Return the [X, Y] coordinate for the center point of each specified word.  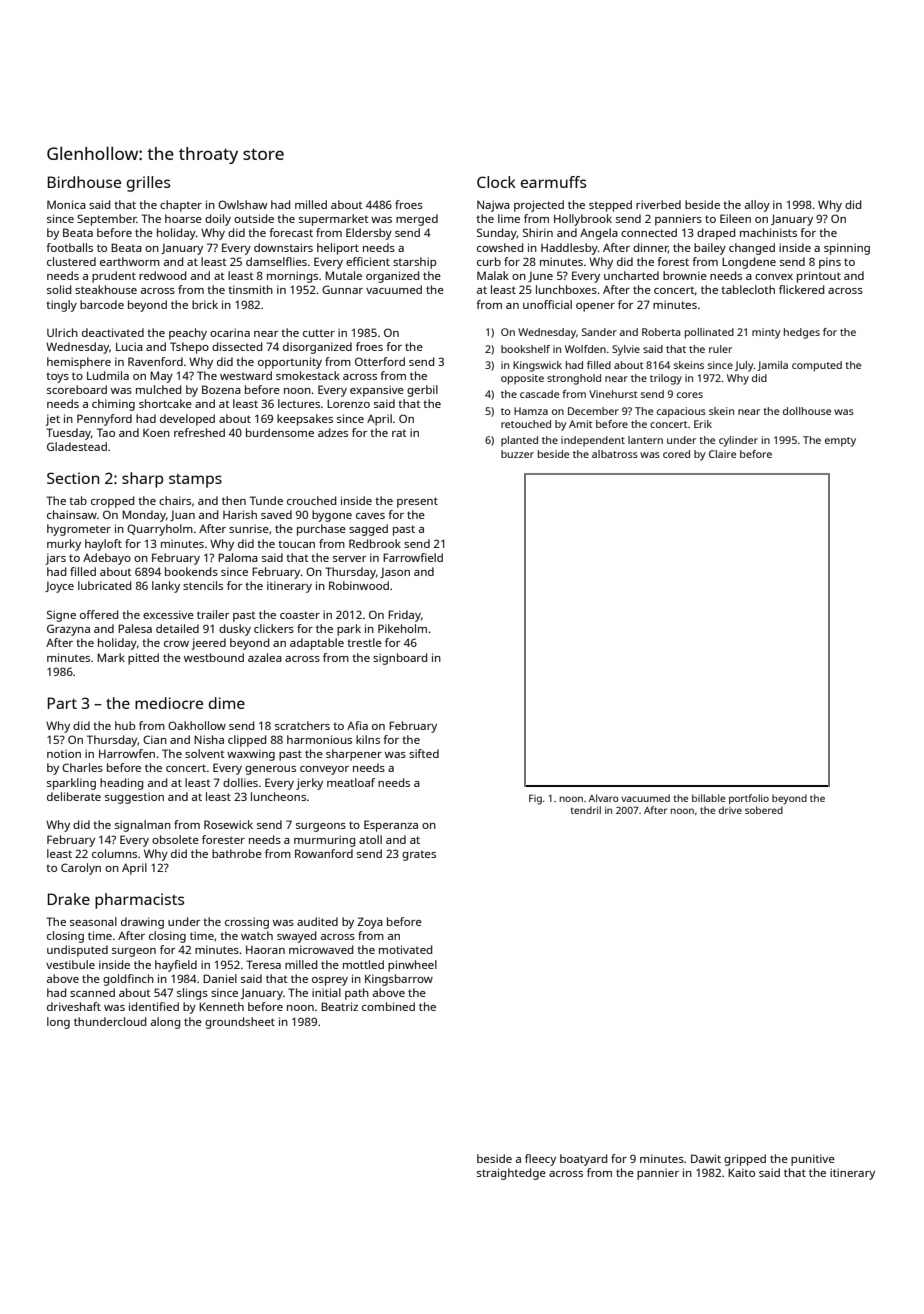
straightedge [511, 1174]
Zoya [370, 923]
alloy [757, 206]
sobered [764, 810]
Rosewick [228, 824]
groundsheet [240, 1023]
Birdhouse [84, 182]
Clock [496, 182]
